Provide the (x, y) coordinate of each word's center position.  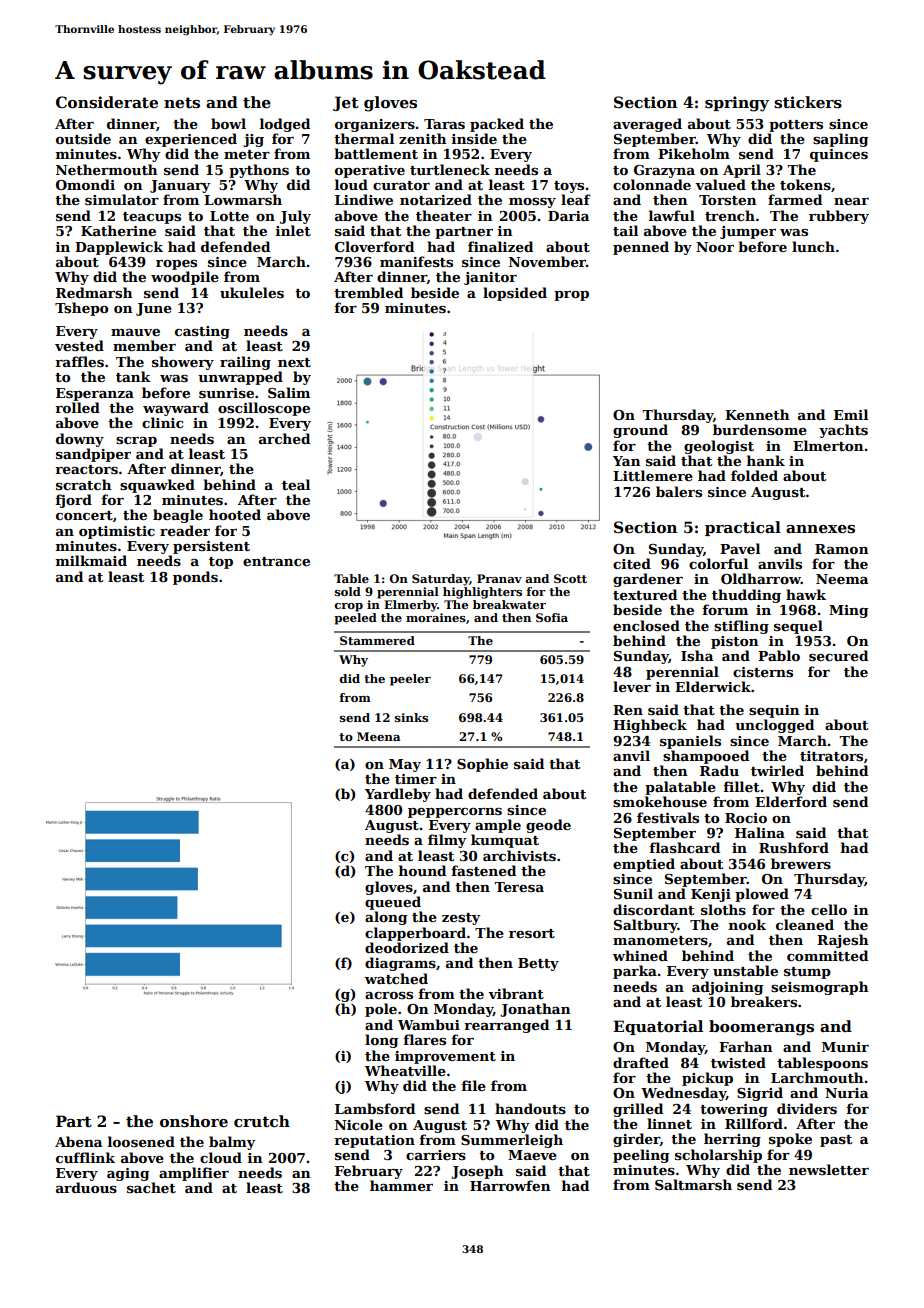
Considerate (107, 102)
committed (827, 955)
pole (381, 1010)
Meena (379, 736)
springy (737, 104)
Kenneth (757, 414)
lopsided (515, 294)
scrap (136, 442)
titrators (831, 756)
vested (79, 345)
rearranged (506, 1026)
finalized (500, 246)
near (851, 201)
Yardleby (398, 795)
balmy (232, 1143)
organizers (375, 125)
